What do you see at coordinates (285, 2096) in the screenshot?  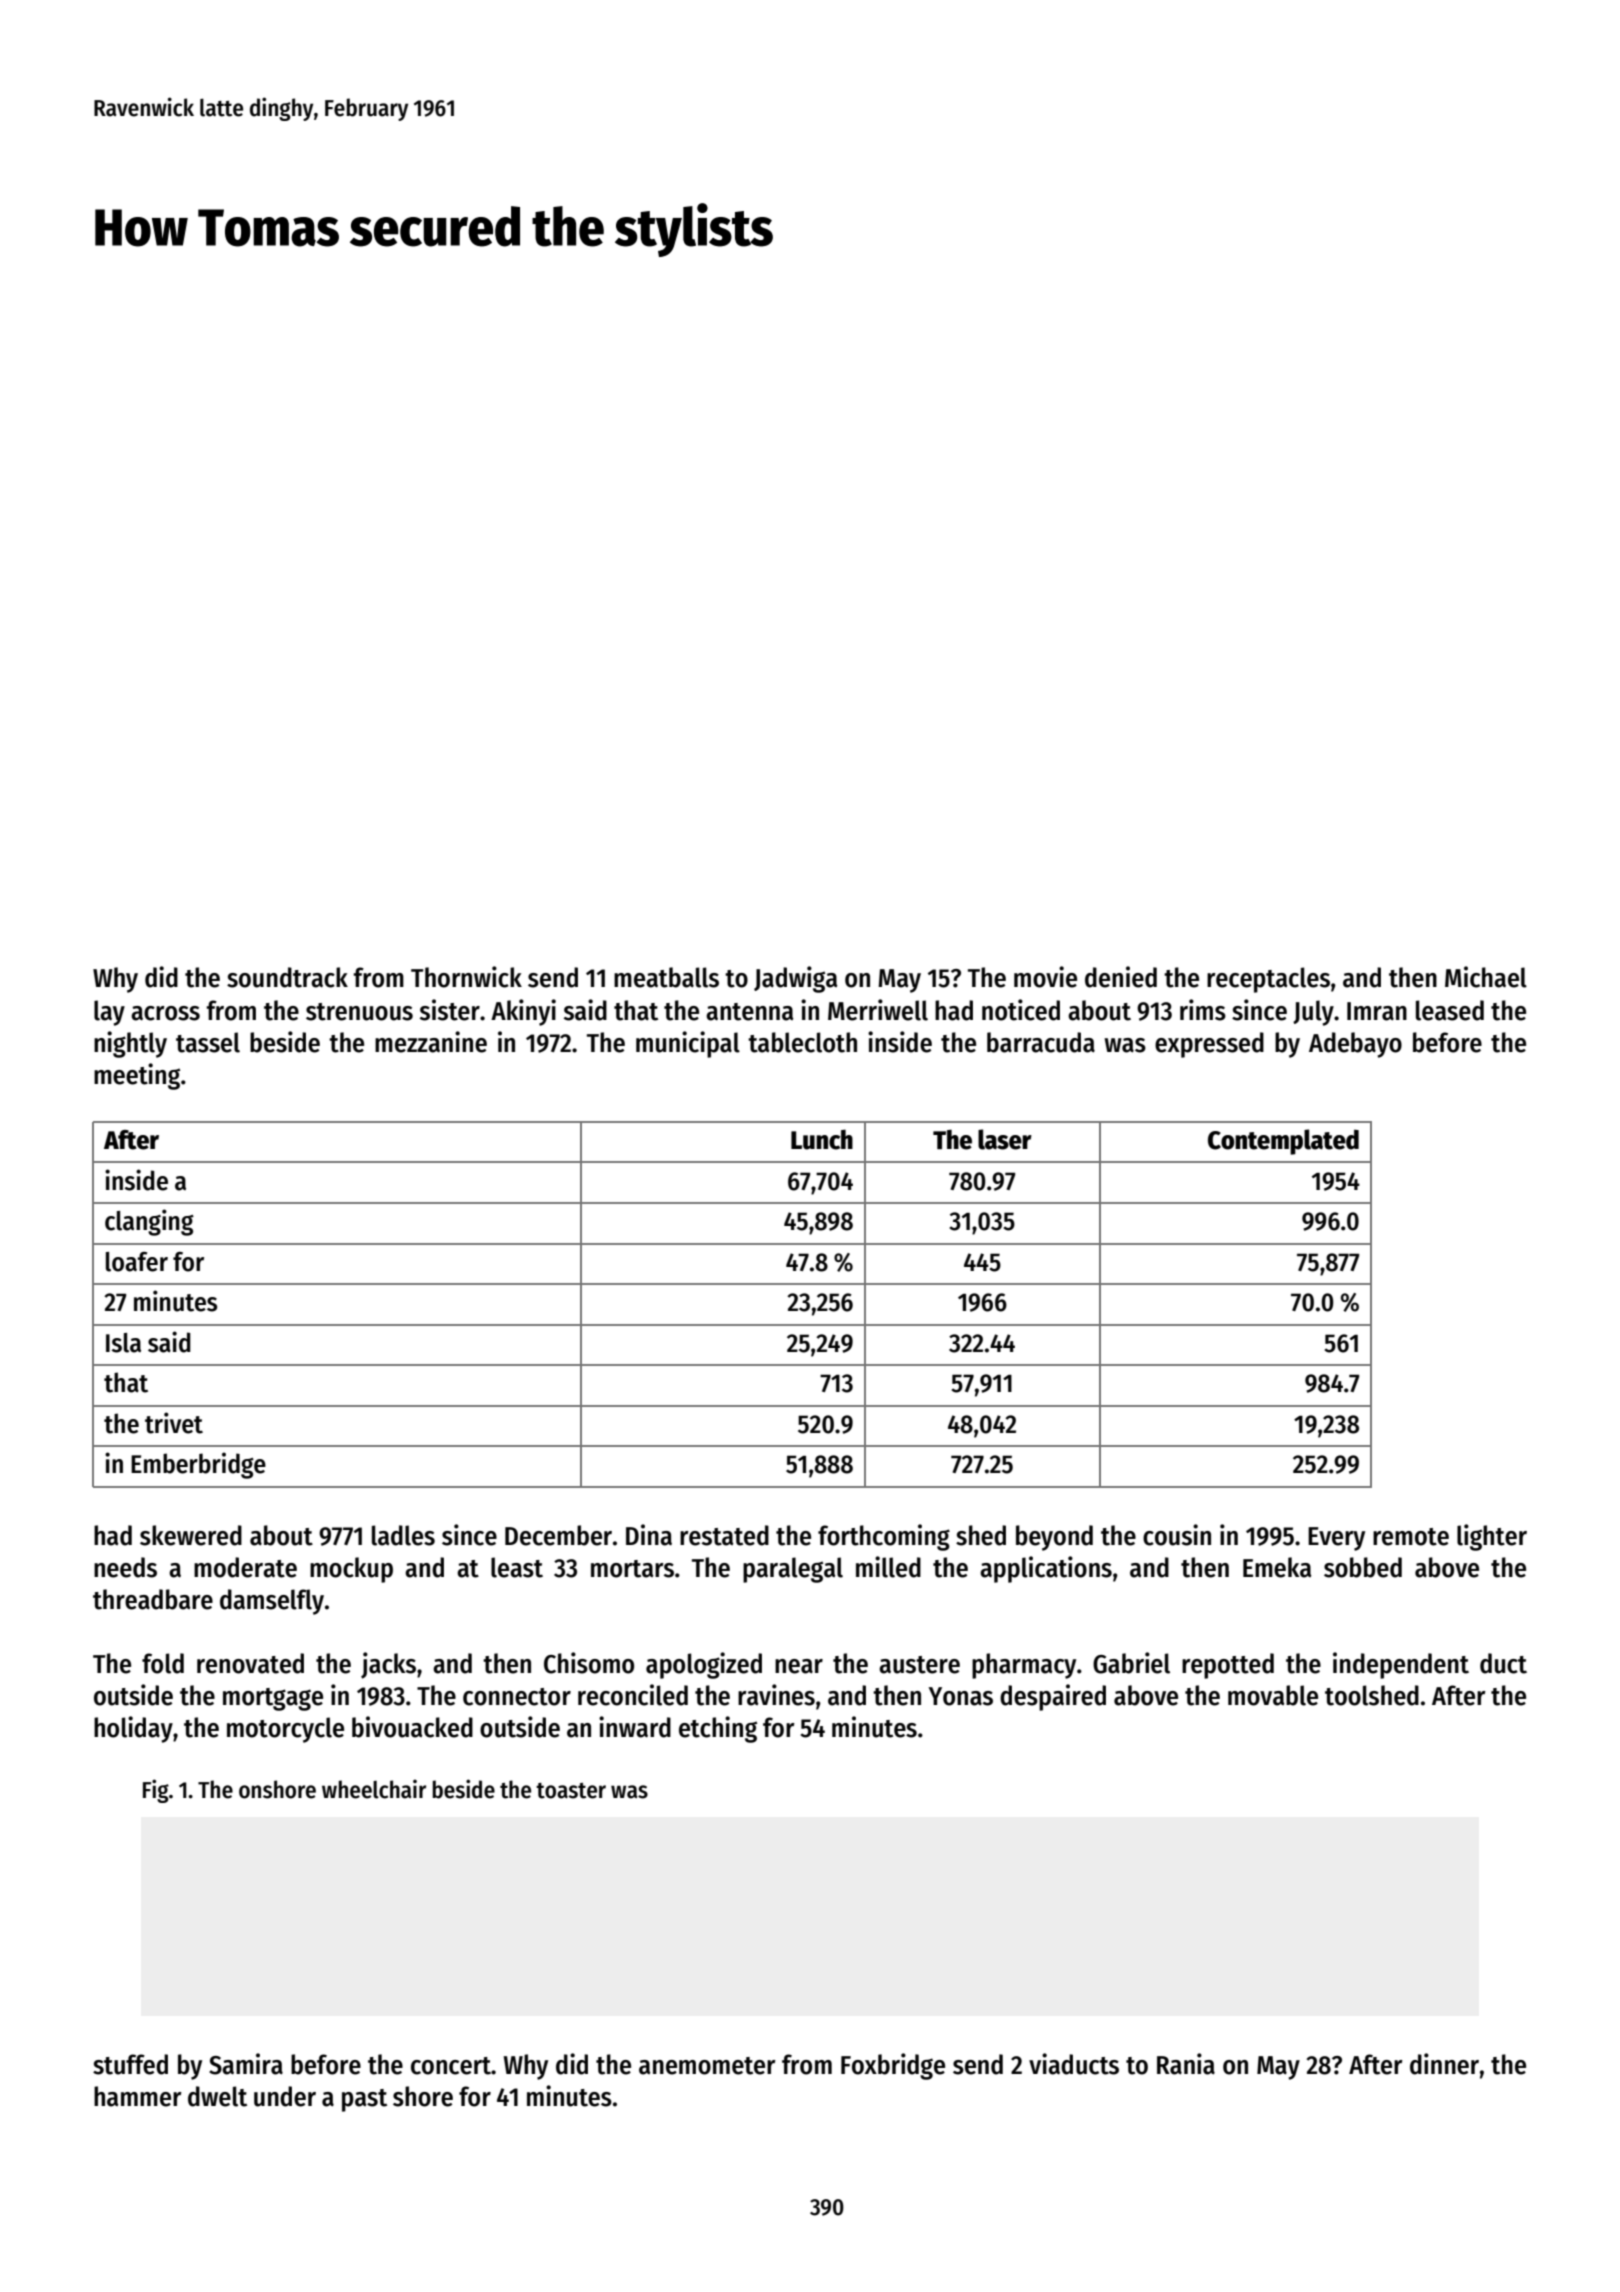 I see `under` at bounding box center [285, 2096].
